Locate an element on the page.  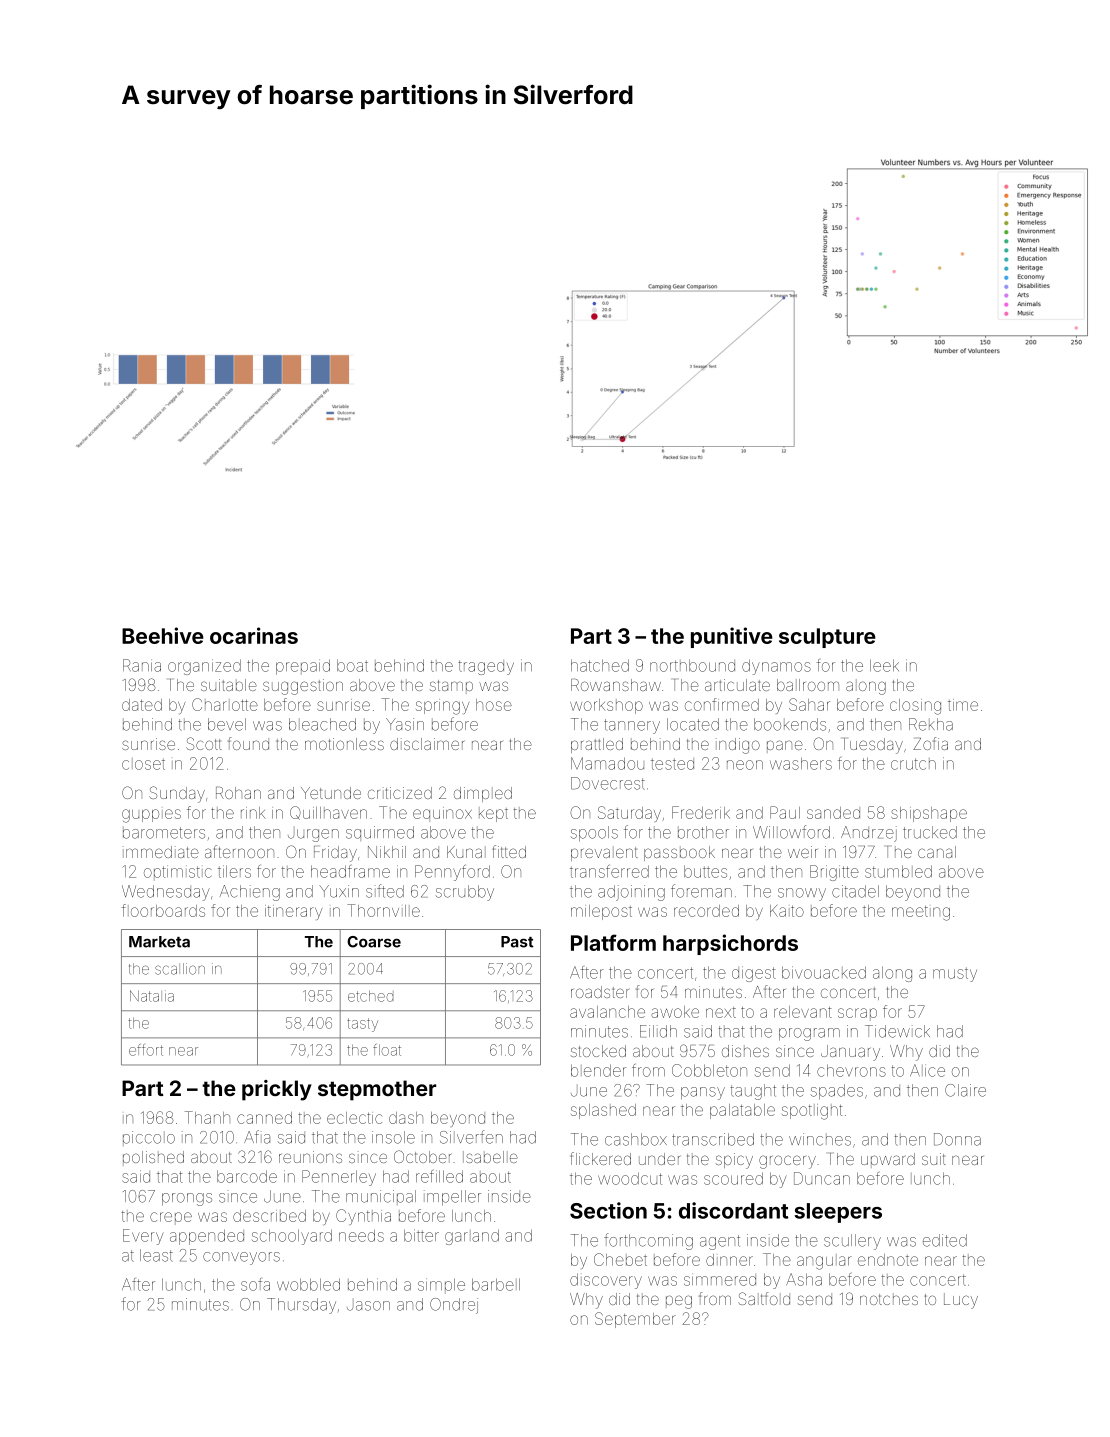
tragedy is located at coordinates (486, 667).
